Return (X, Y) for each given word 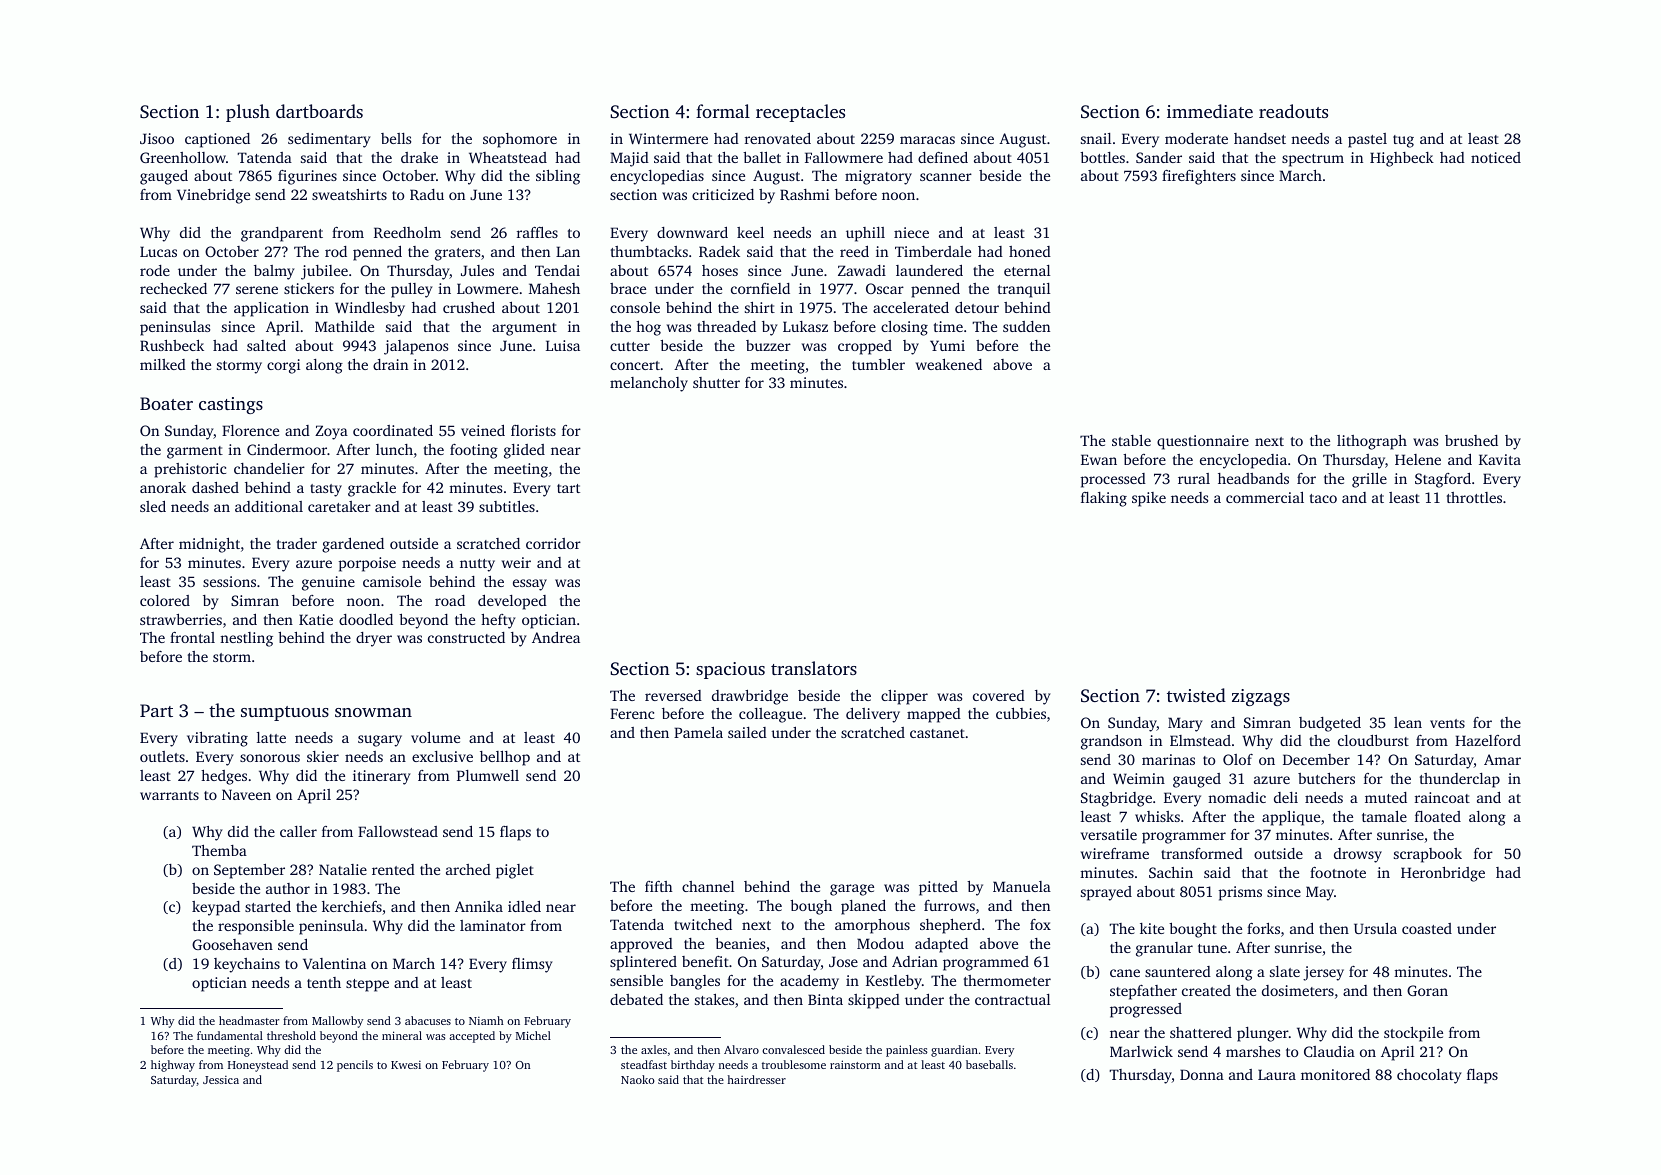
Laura (1277, 1074)
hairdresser (757, 1079)
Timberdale (933, 251)
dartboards (319, 111)
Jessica (221, 1080)
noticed (1496, 157)
